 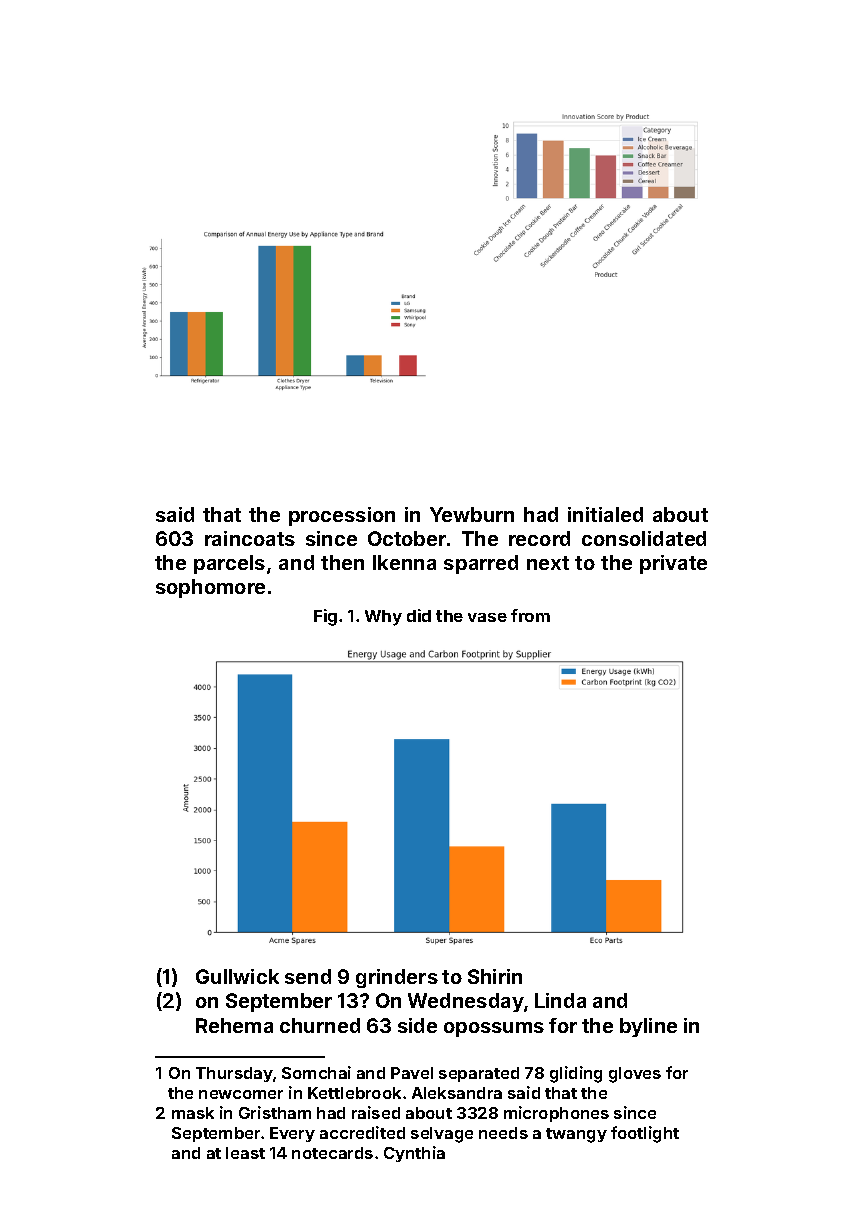 What do you see at coordinates (530, 615) in the screenshot?
I see `from` at bounding box center [530, 615].
